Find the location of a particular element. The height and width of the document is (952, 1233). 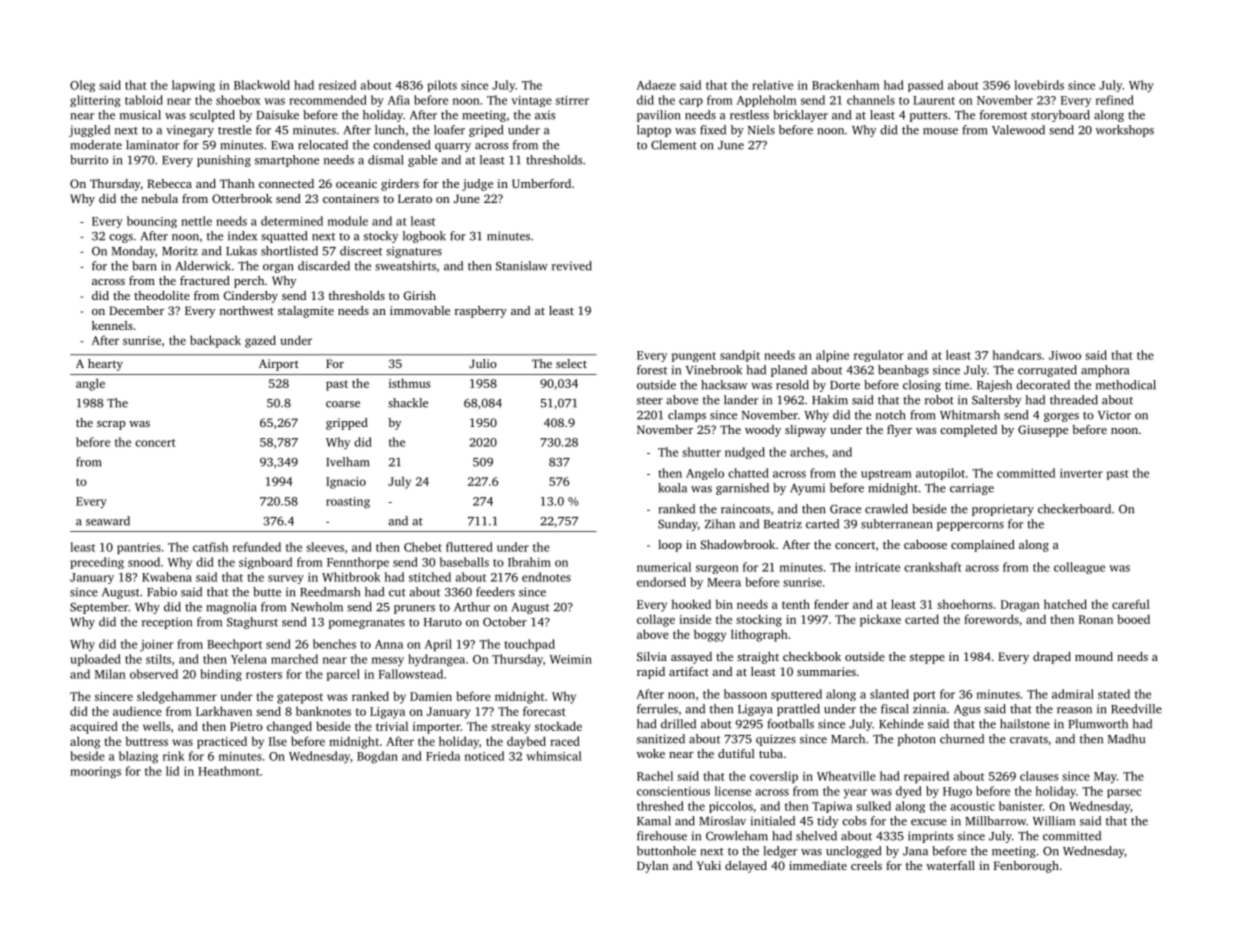

lunch is located at coordinates (390, 130).
